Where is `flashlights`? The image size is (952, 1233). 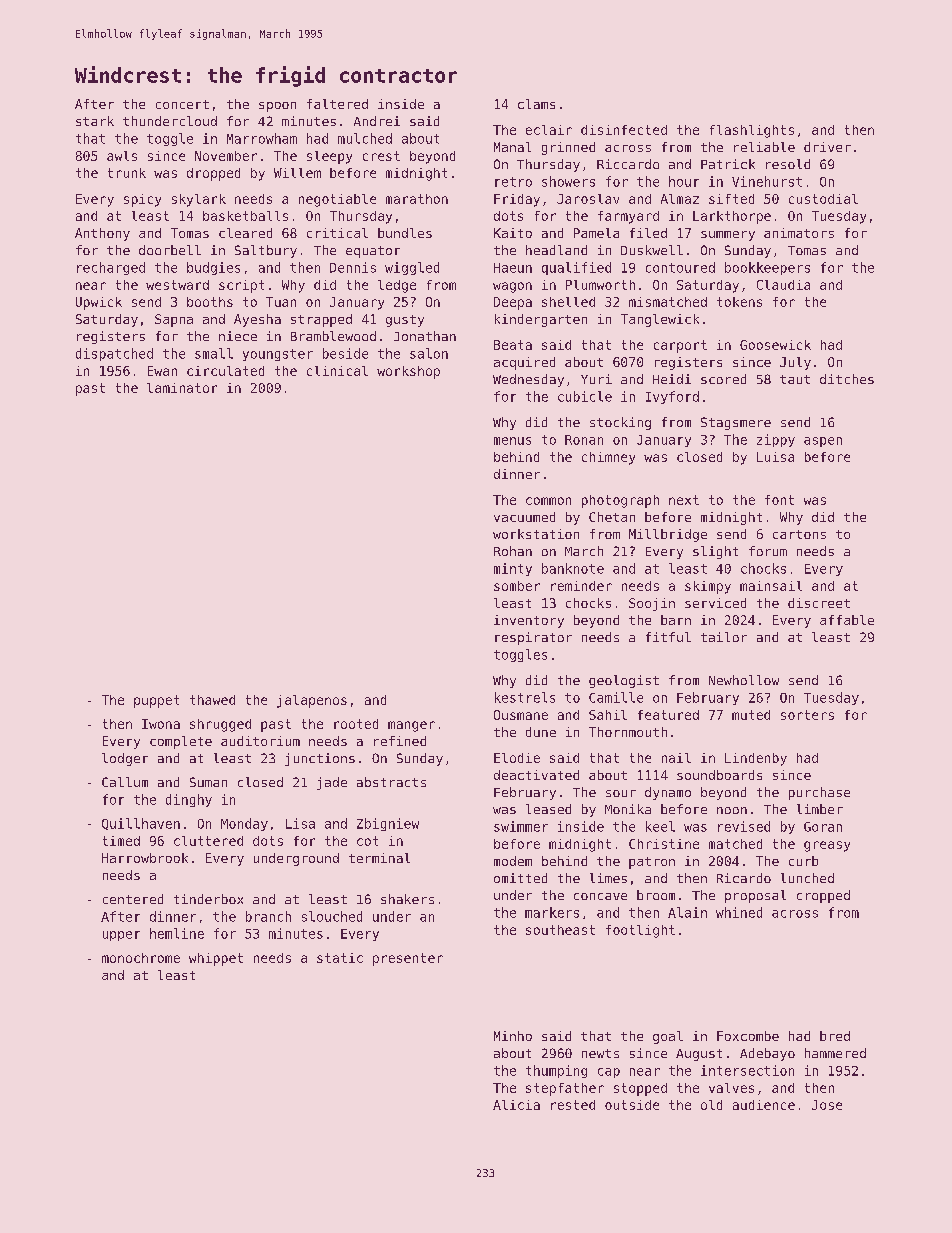
flashlights is located at coordinates (752, 131).
